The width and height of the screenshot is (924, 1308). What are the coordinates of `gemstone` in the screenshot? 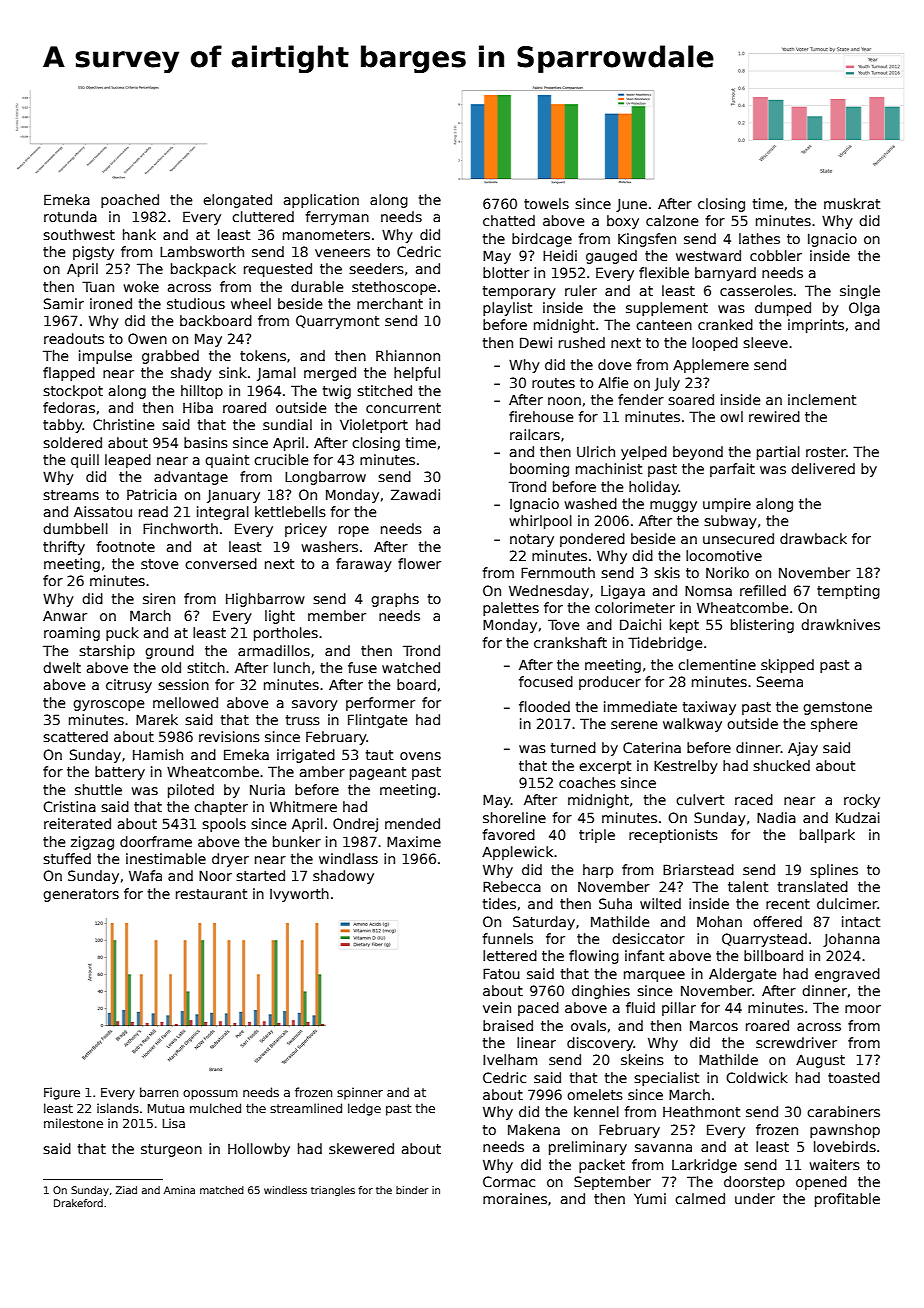 It's located at (837, 708).
